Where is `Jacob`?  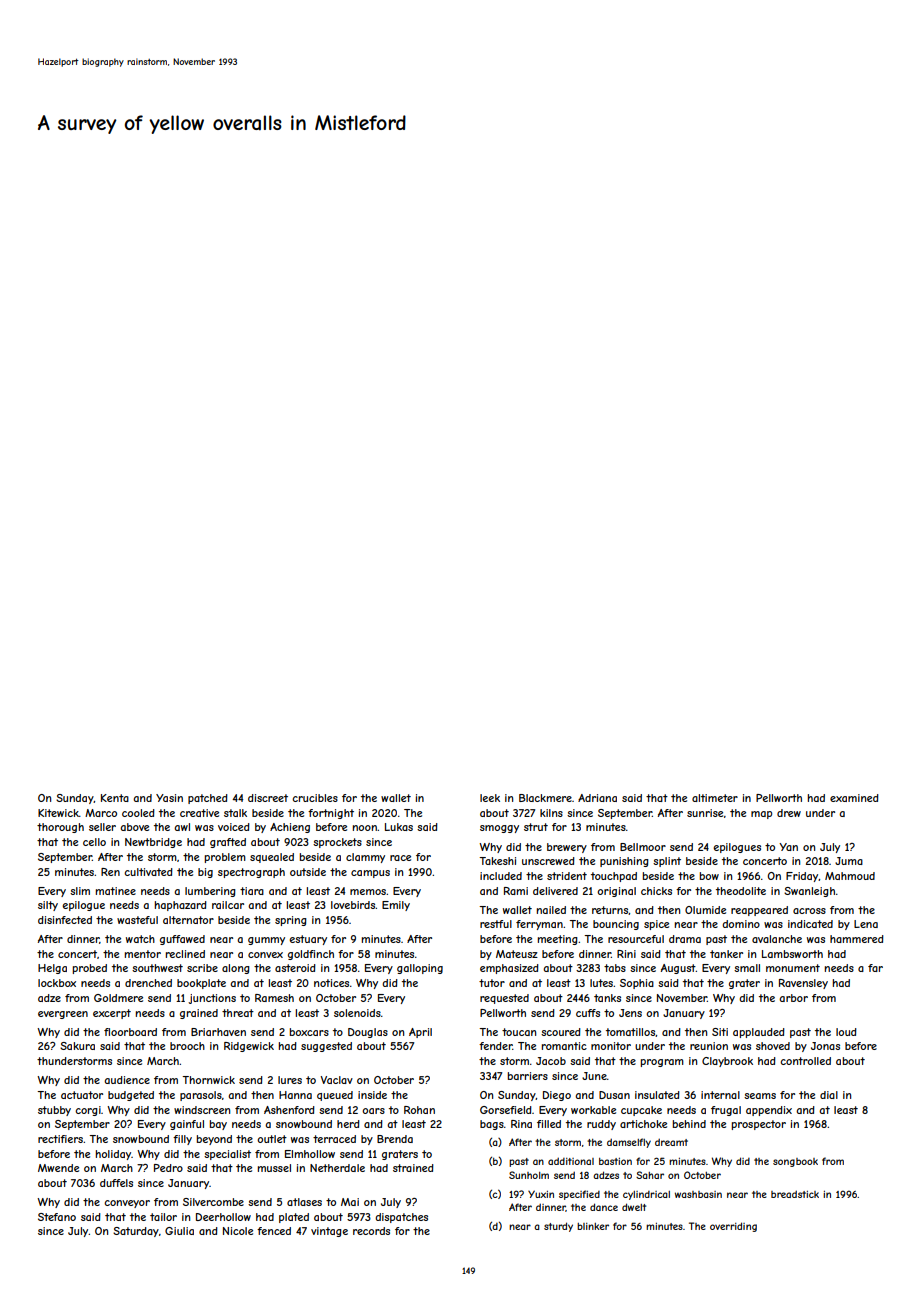
Jacob is located at coordinates (551, 1061).
